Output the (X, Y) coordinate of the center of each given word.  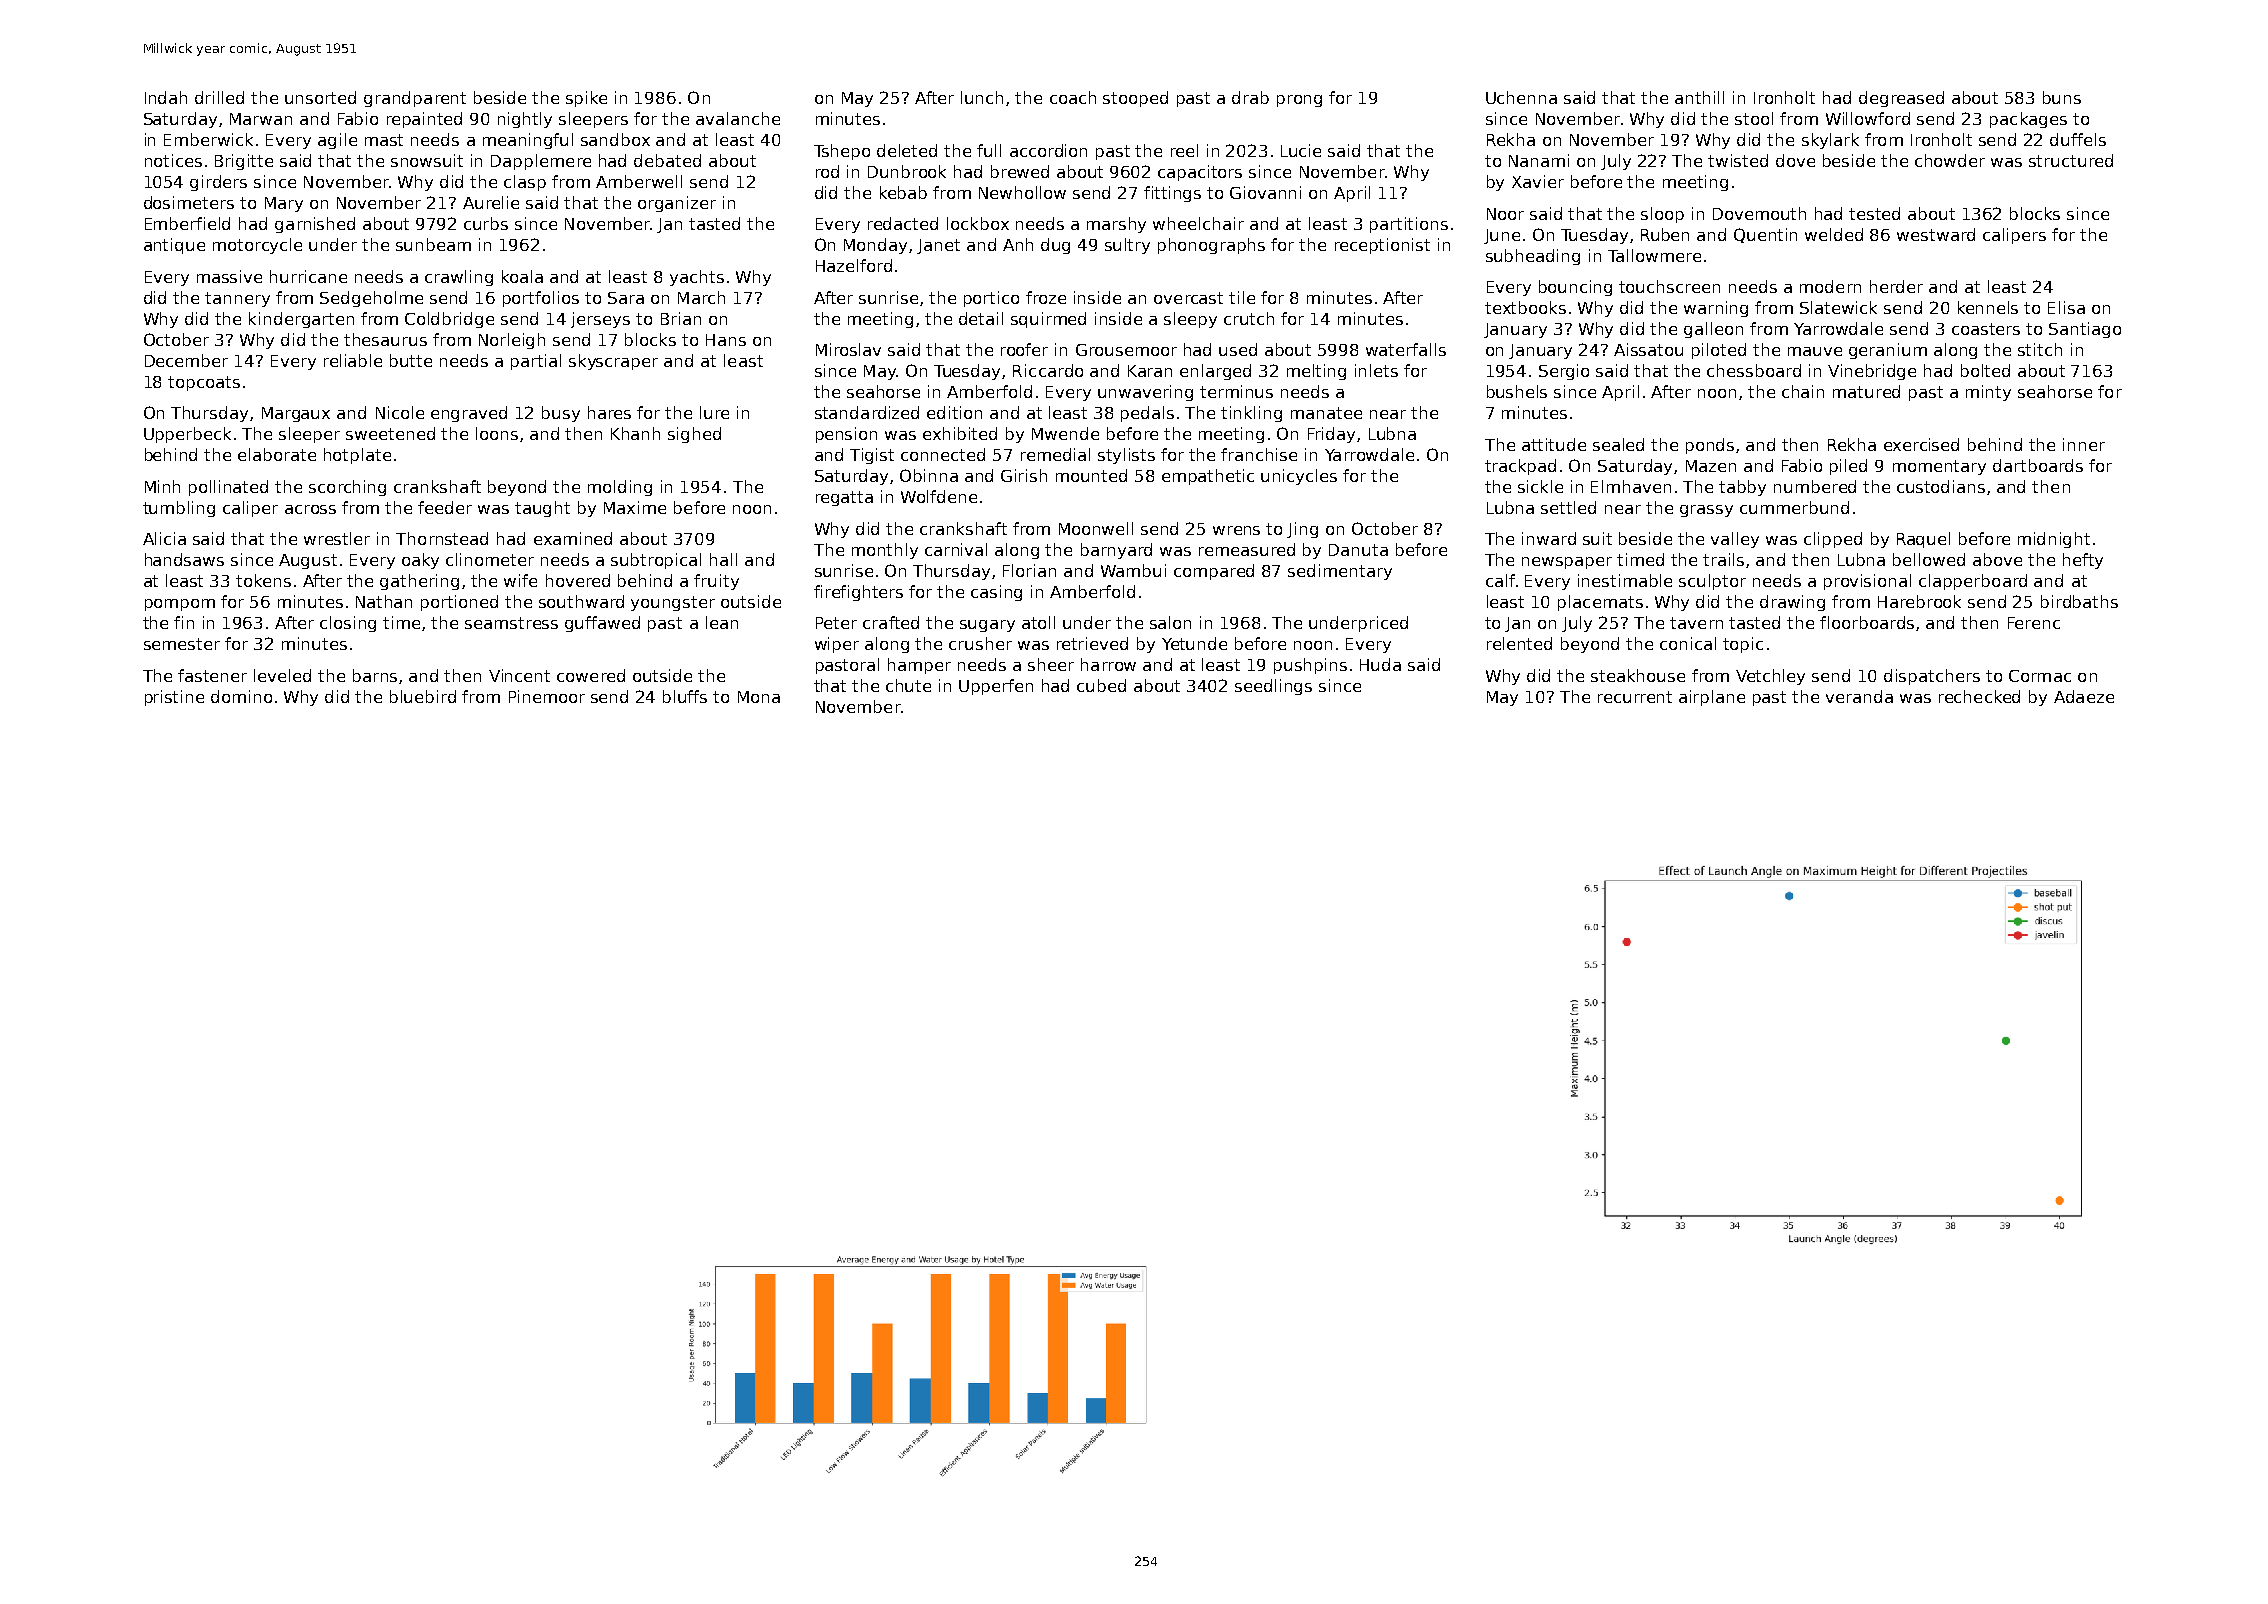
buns (2062, 97)
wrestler (337, 538)
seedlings (1273, 687)
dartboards (2038, 465)
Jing (1302, 530)
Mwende (1065, 433)
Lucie (1301, 150)
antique (174, 246)
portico (991, 299)
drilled (219, 97)
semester (182, 644)
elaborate (277, 454)
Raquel (1923, 540)
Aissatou (1648, 349)
